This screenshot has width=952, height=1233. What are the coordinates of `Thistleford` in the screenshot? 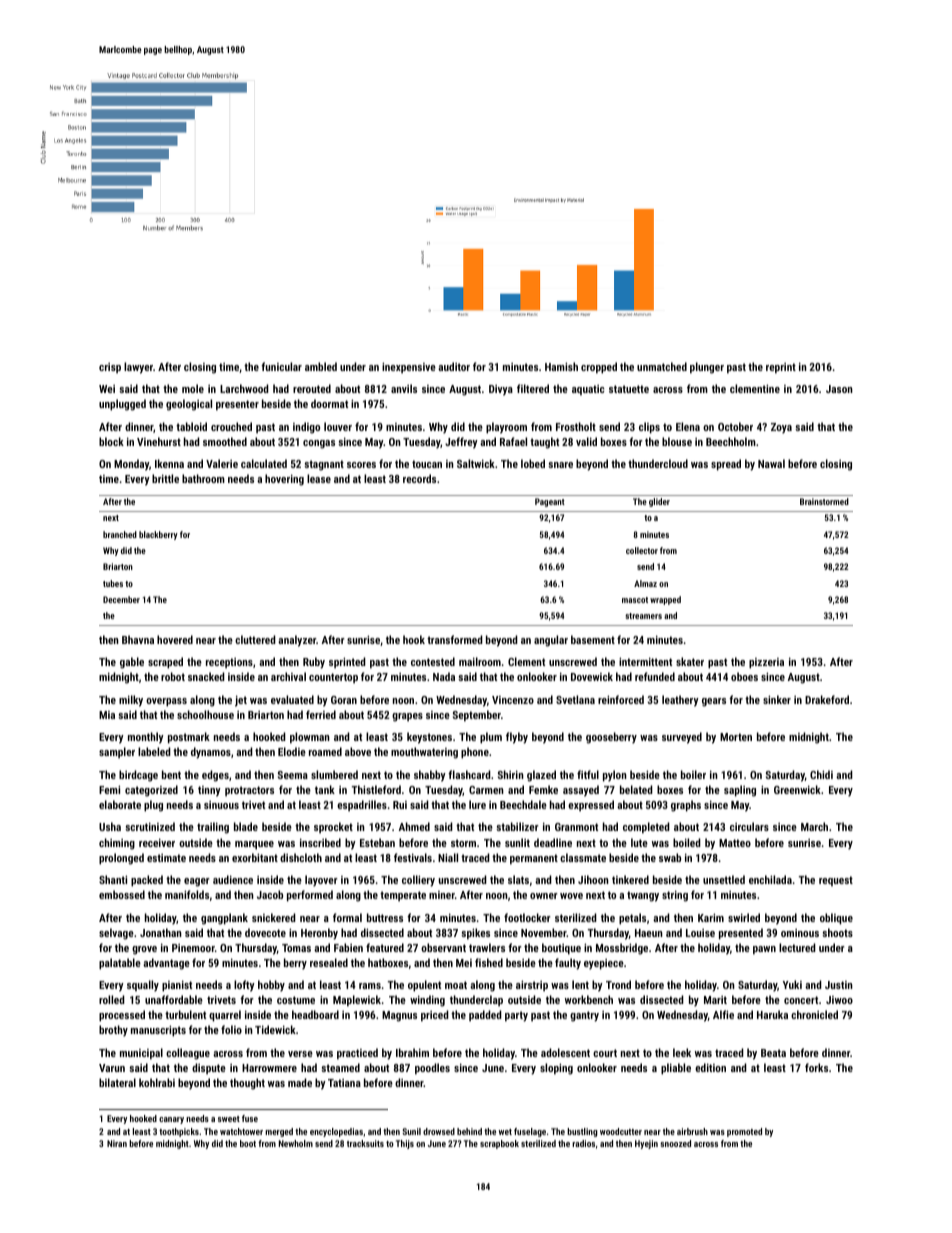 It's located at (376, 789).
